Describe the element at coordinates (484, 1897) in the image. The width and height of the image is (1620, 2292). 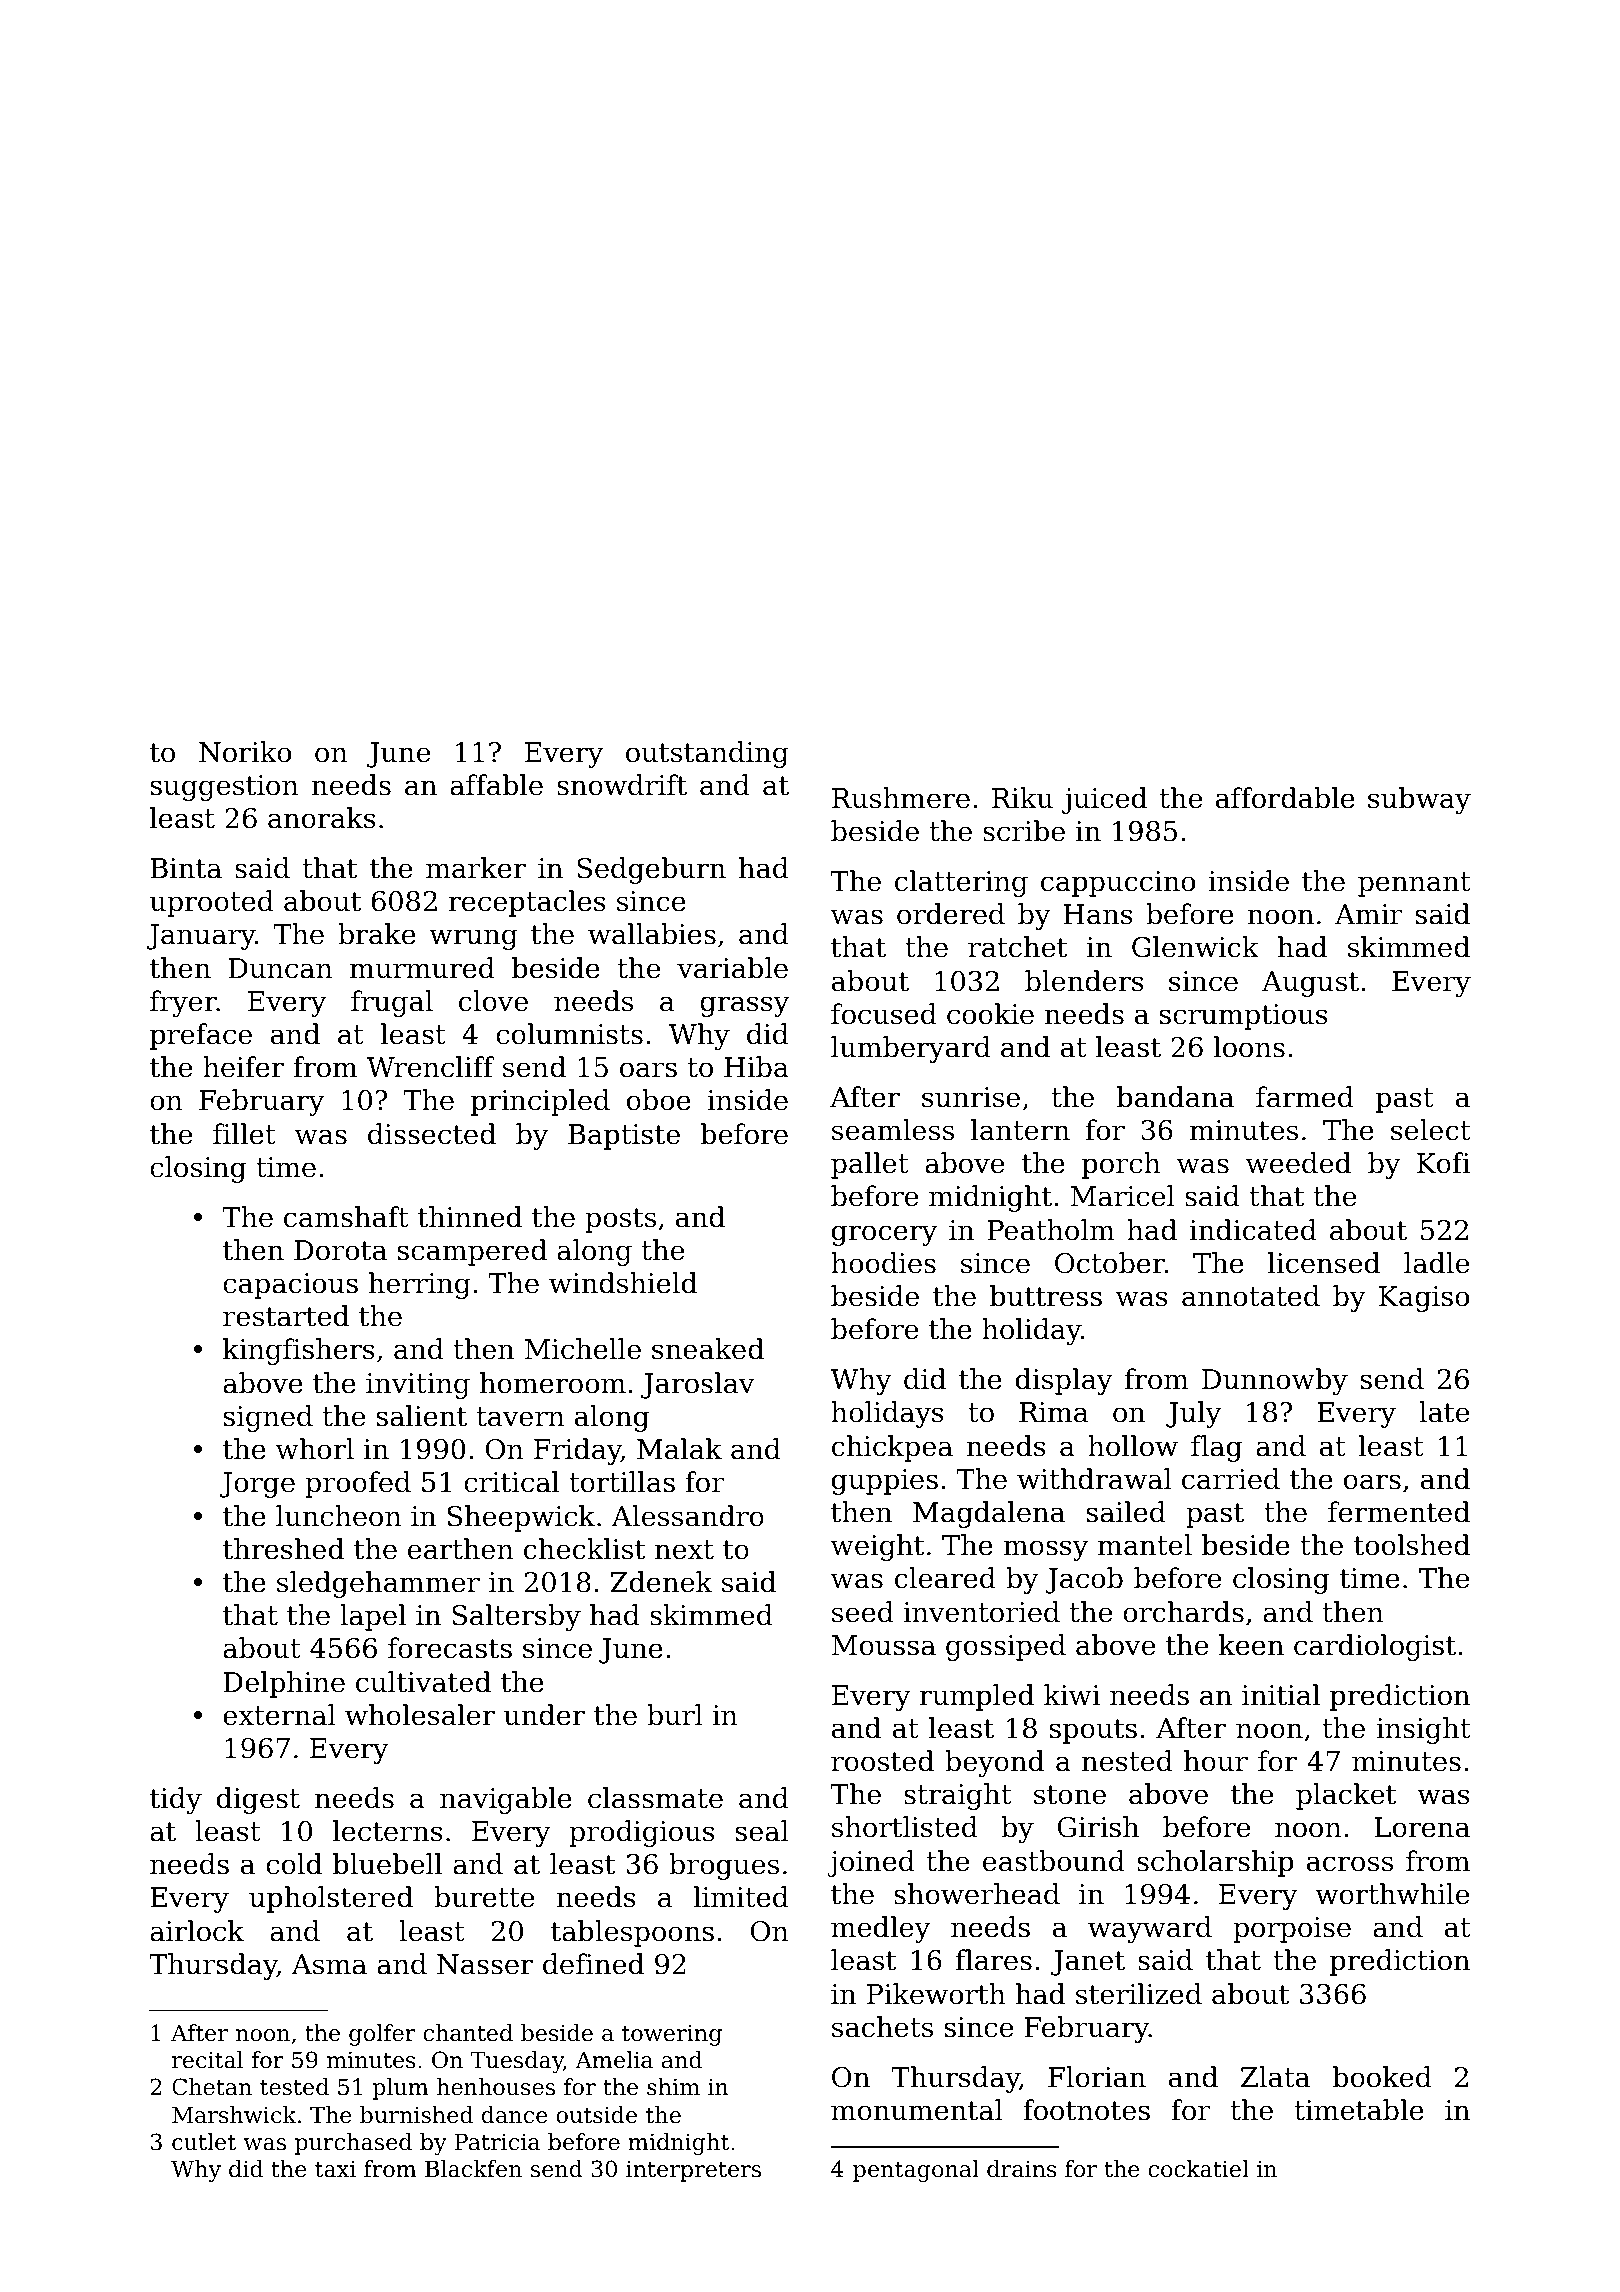
I see `burette` at that location.
